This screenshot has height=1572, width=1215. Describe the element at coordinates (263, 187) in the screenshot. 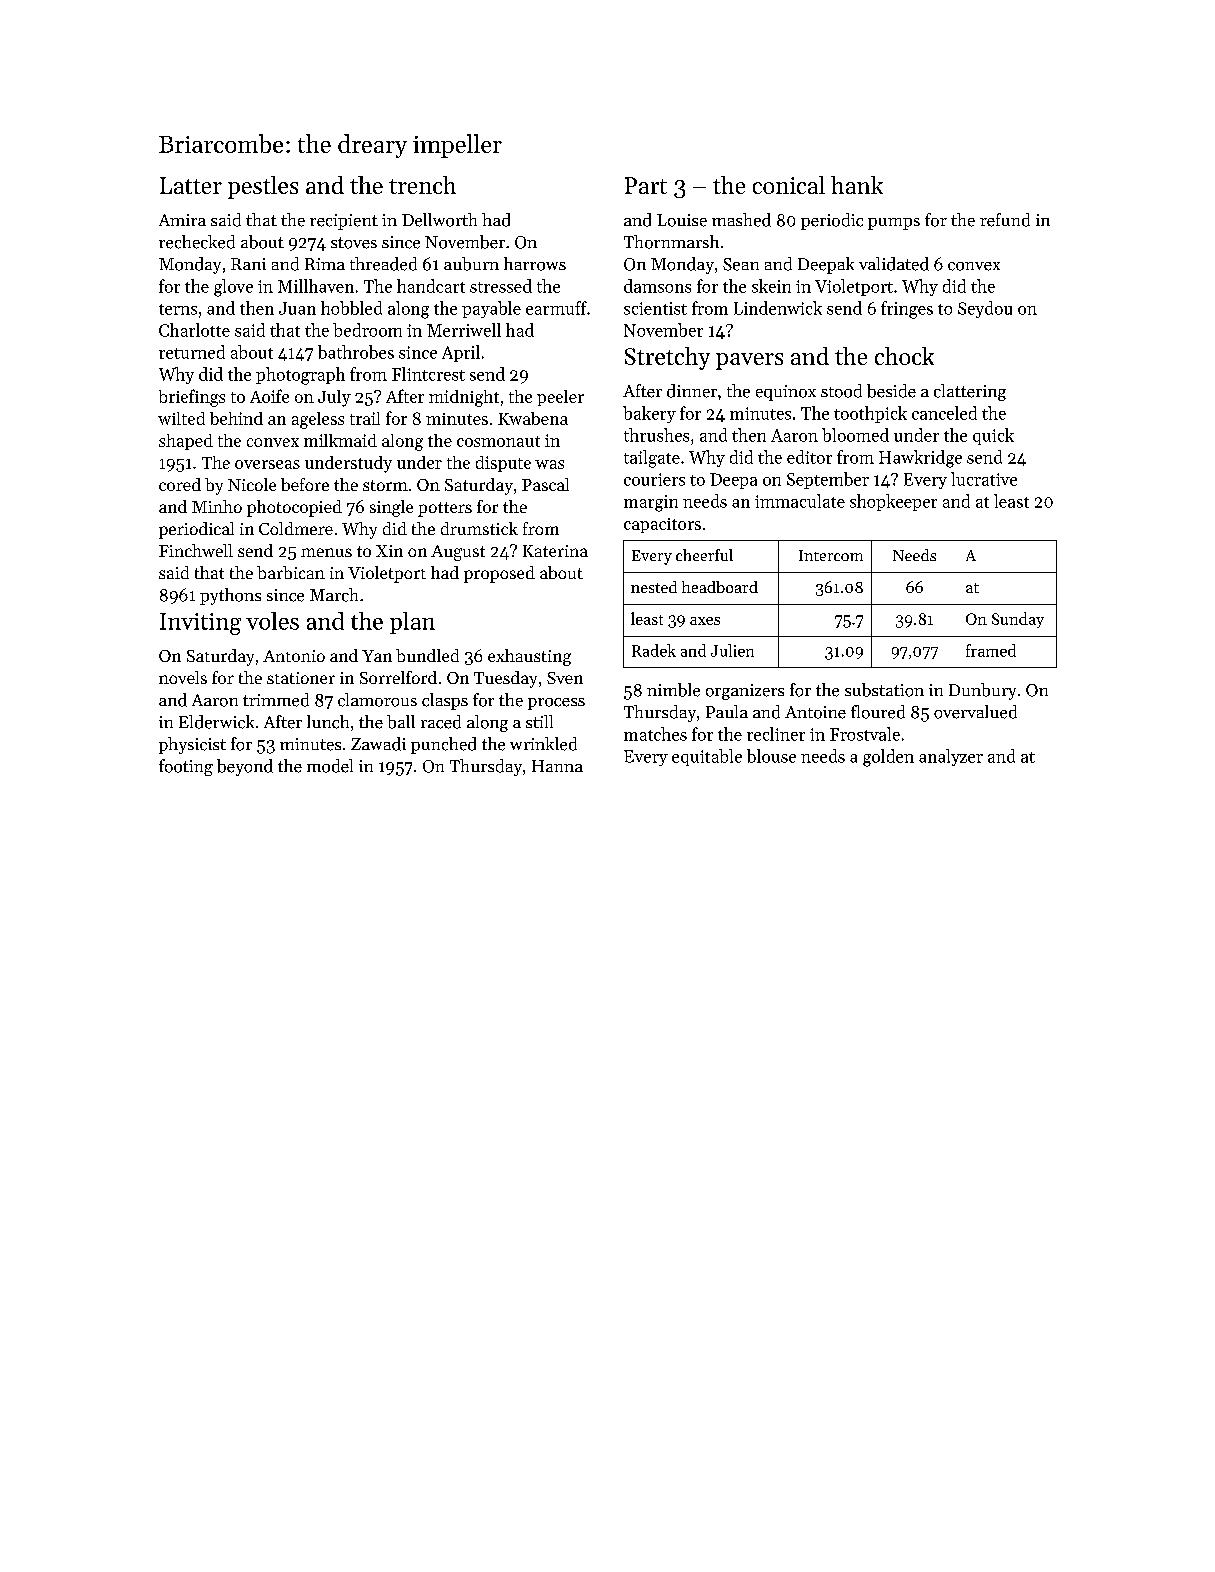

I see `pestles` at that location.
